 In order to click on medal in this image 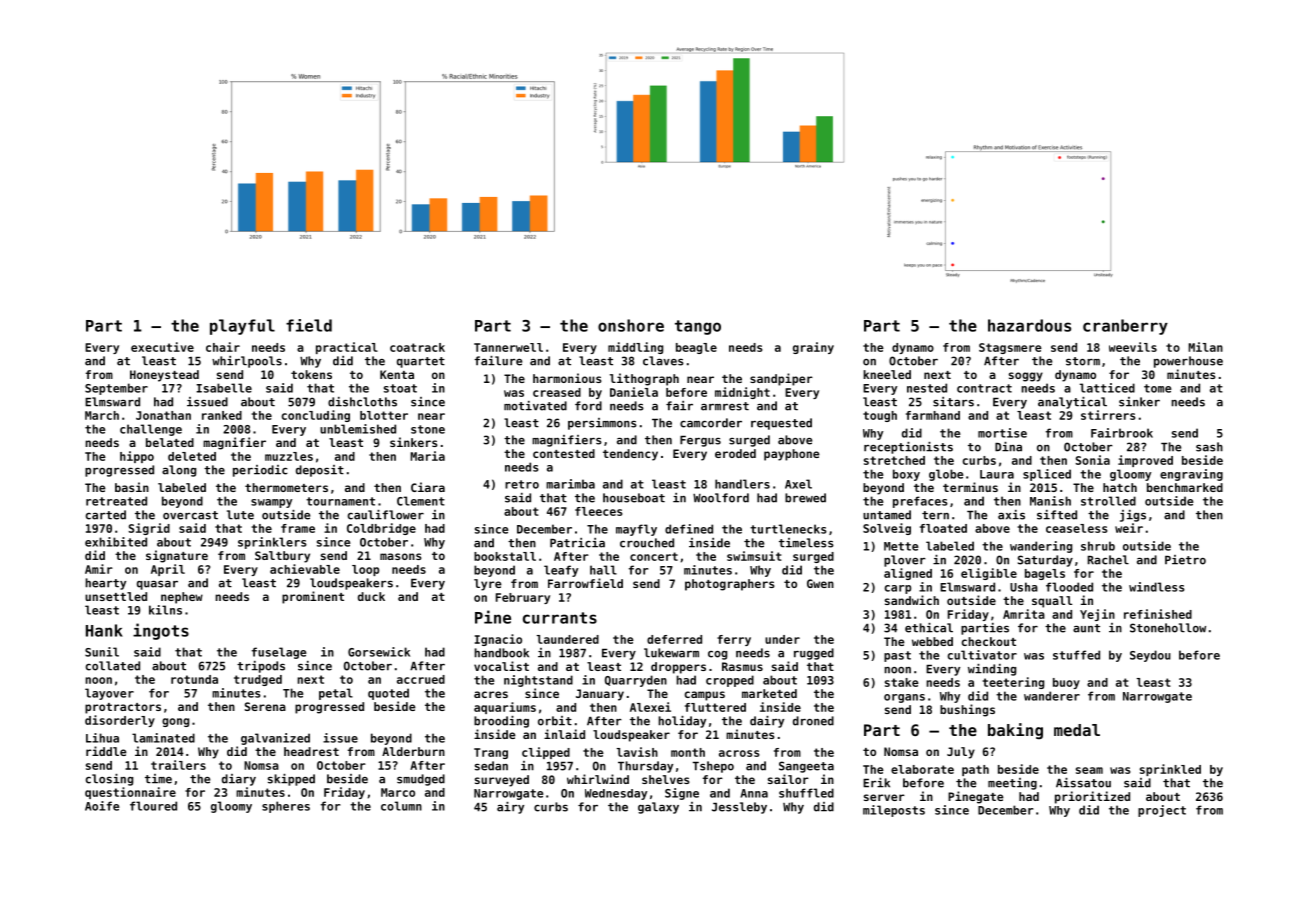, I will do `click(1077, 730)`.
